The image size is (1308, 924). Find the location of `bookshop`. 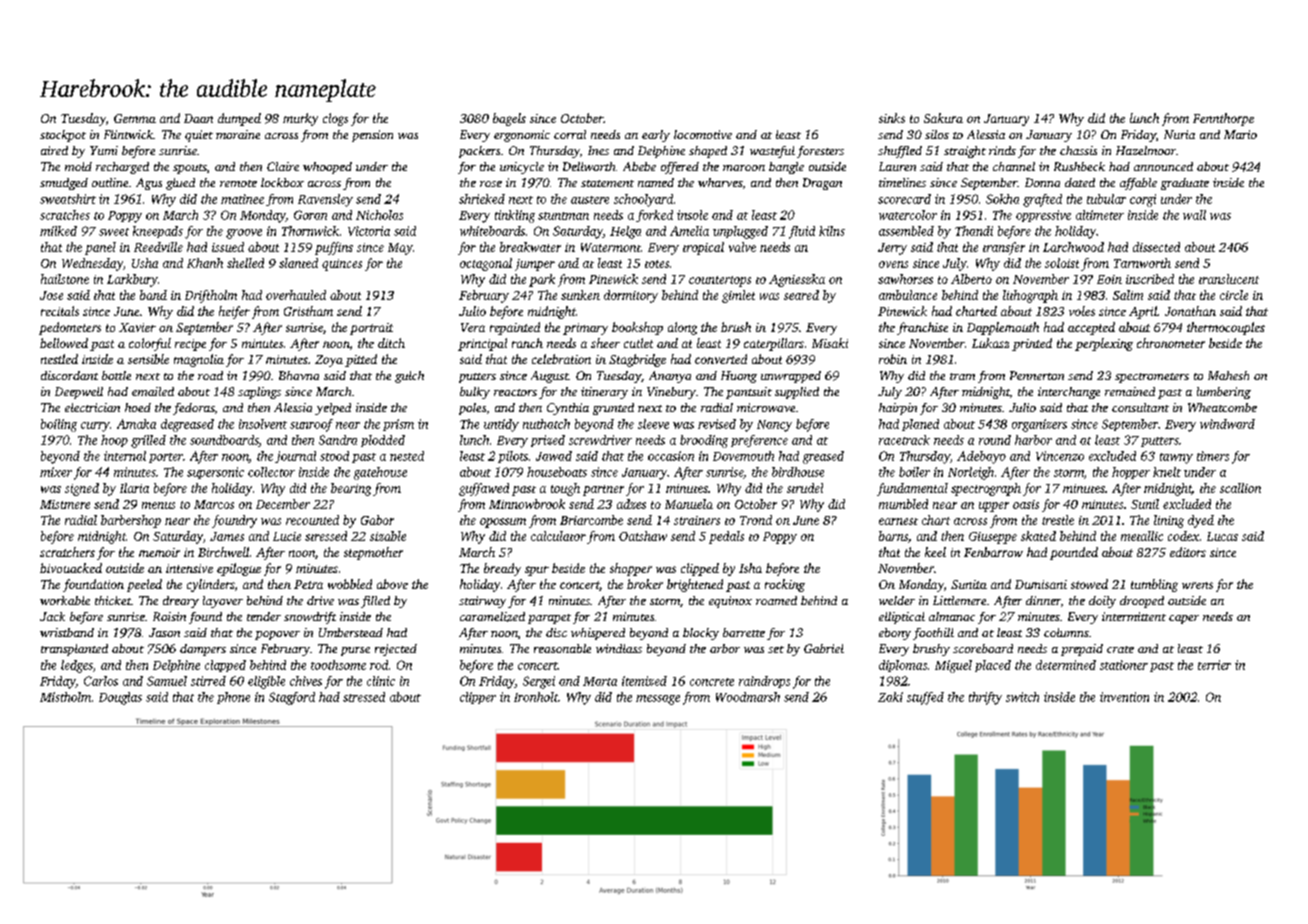

bookshop is located at coordinates (637, 328).
